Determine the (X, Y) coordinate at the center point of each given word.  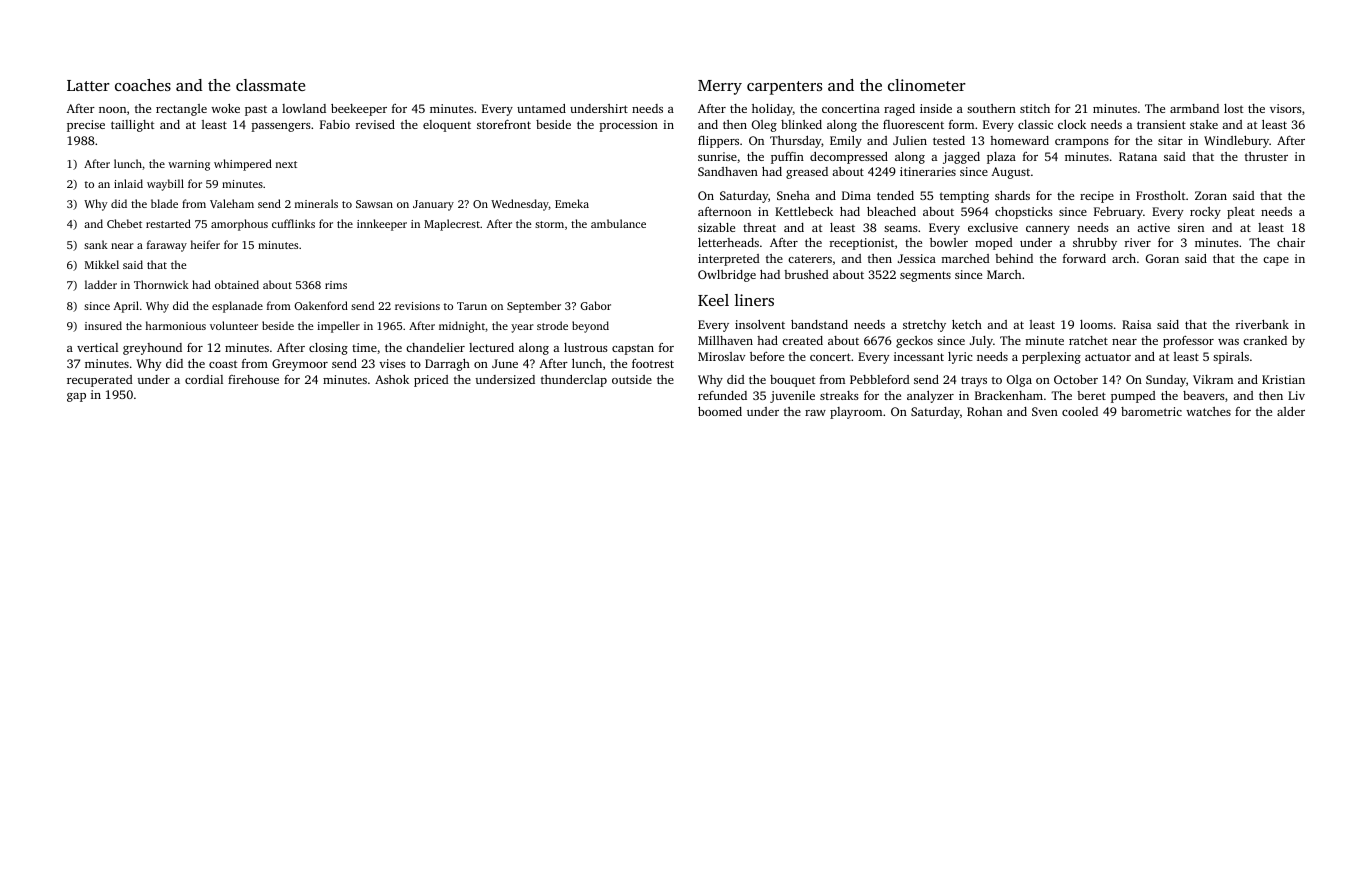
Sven (1045, 411)
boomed (720, 411)
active (1153, 227)
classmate (270, 85)
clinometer (927, 85)
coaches (143, 85)
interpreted (729, 260)
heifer (205, 244)
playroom (856, 413)
